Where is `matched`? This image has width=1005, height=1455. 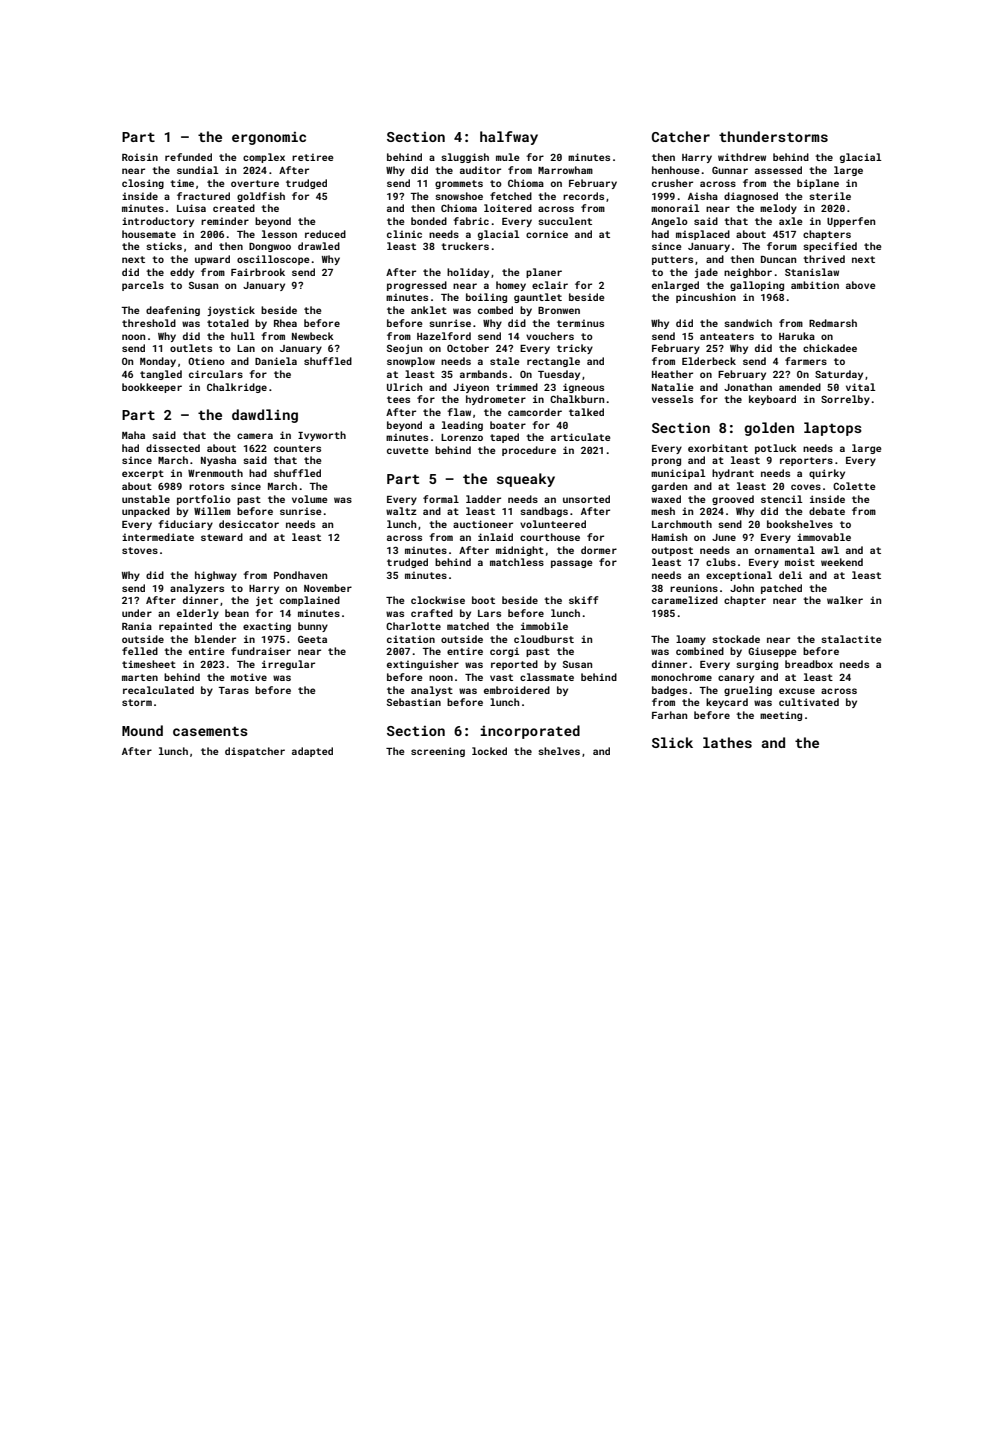
matched is located at coordinates (468, 626).
